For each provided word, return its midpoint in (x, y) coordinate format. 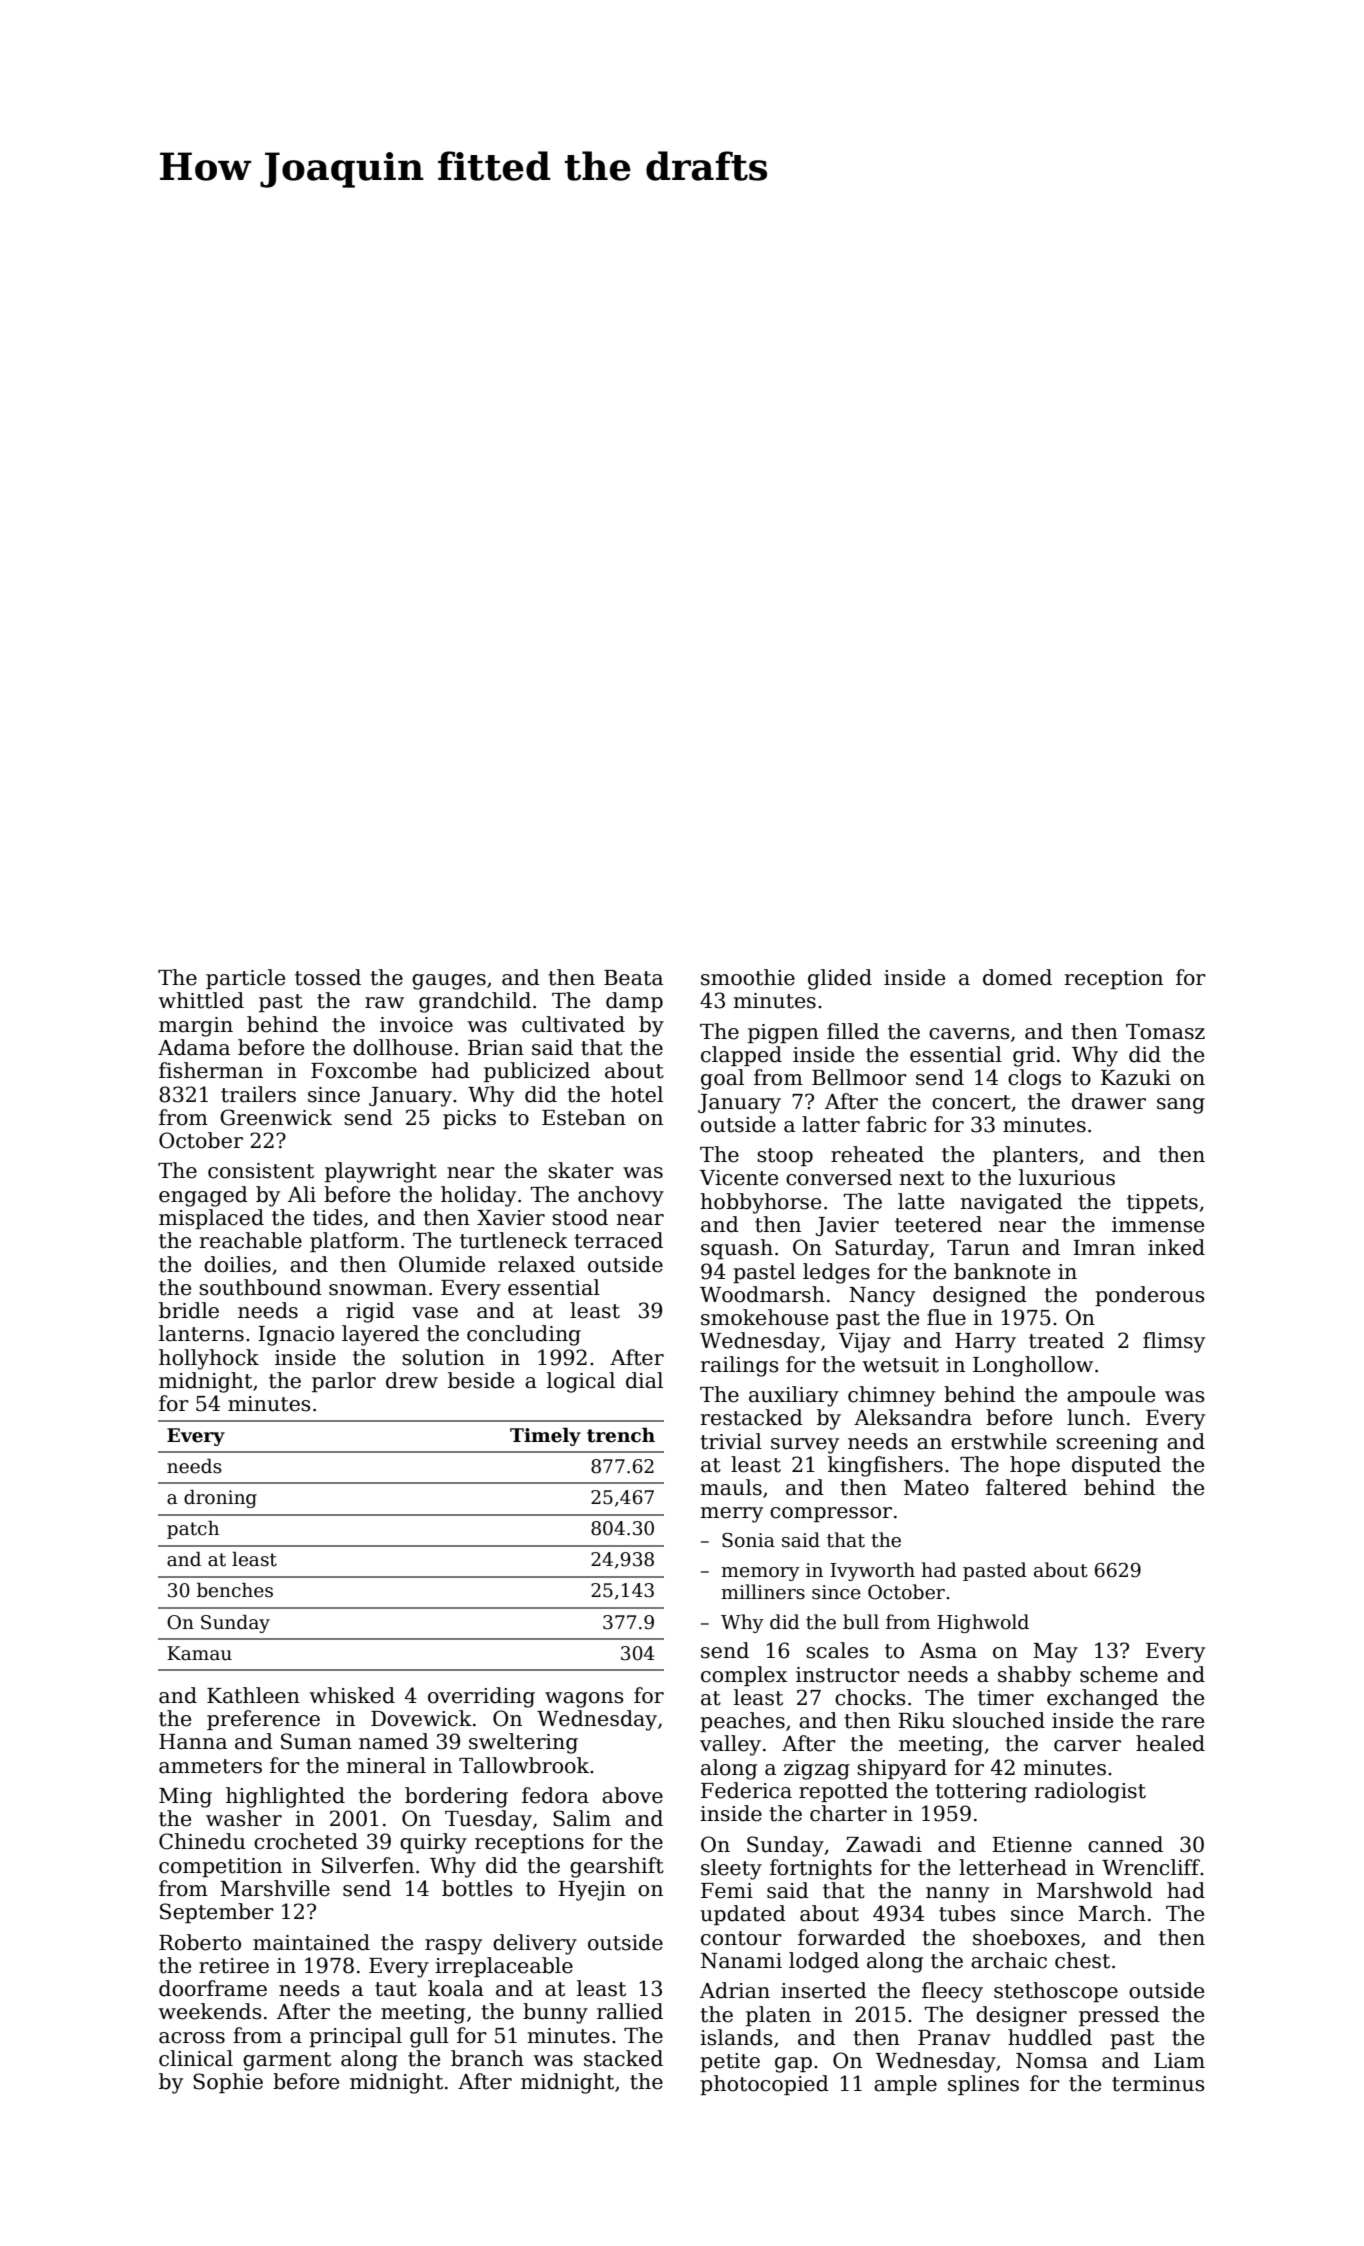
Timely (545, 1437)
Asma (948, 1651)
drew (412, 1380)
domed (1017, 977)
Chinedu (202, 1841)
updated (743, 1915)
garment (287, 2061)
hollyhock (209, 1359)
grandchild (475, 1002)
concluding (524, 1335)
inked (1176, 1247)
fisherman (211, 1070)
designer (1021, 2016)
